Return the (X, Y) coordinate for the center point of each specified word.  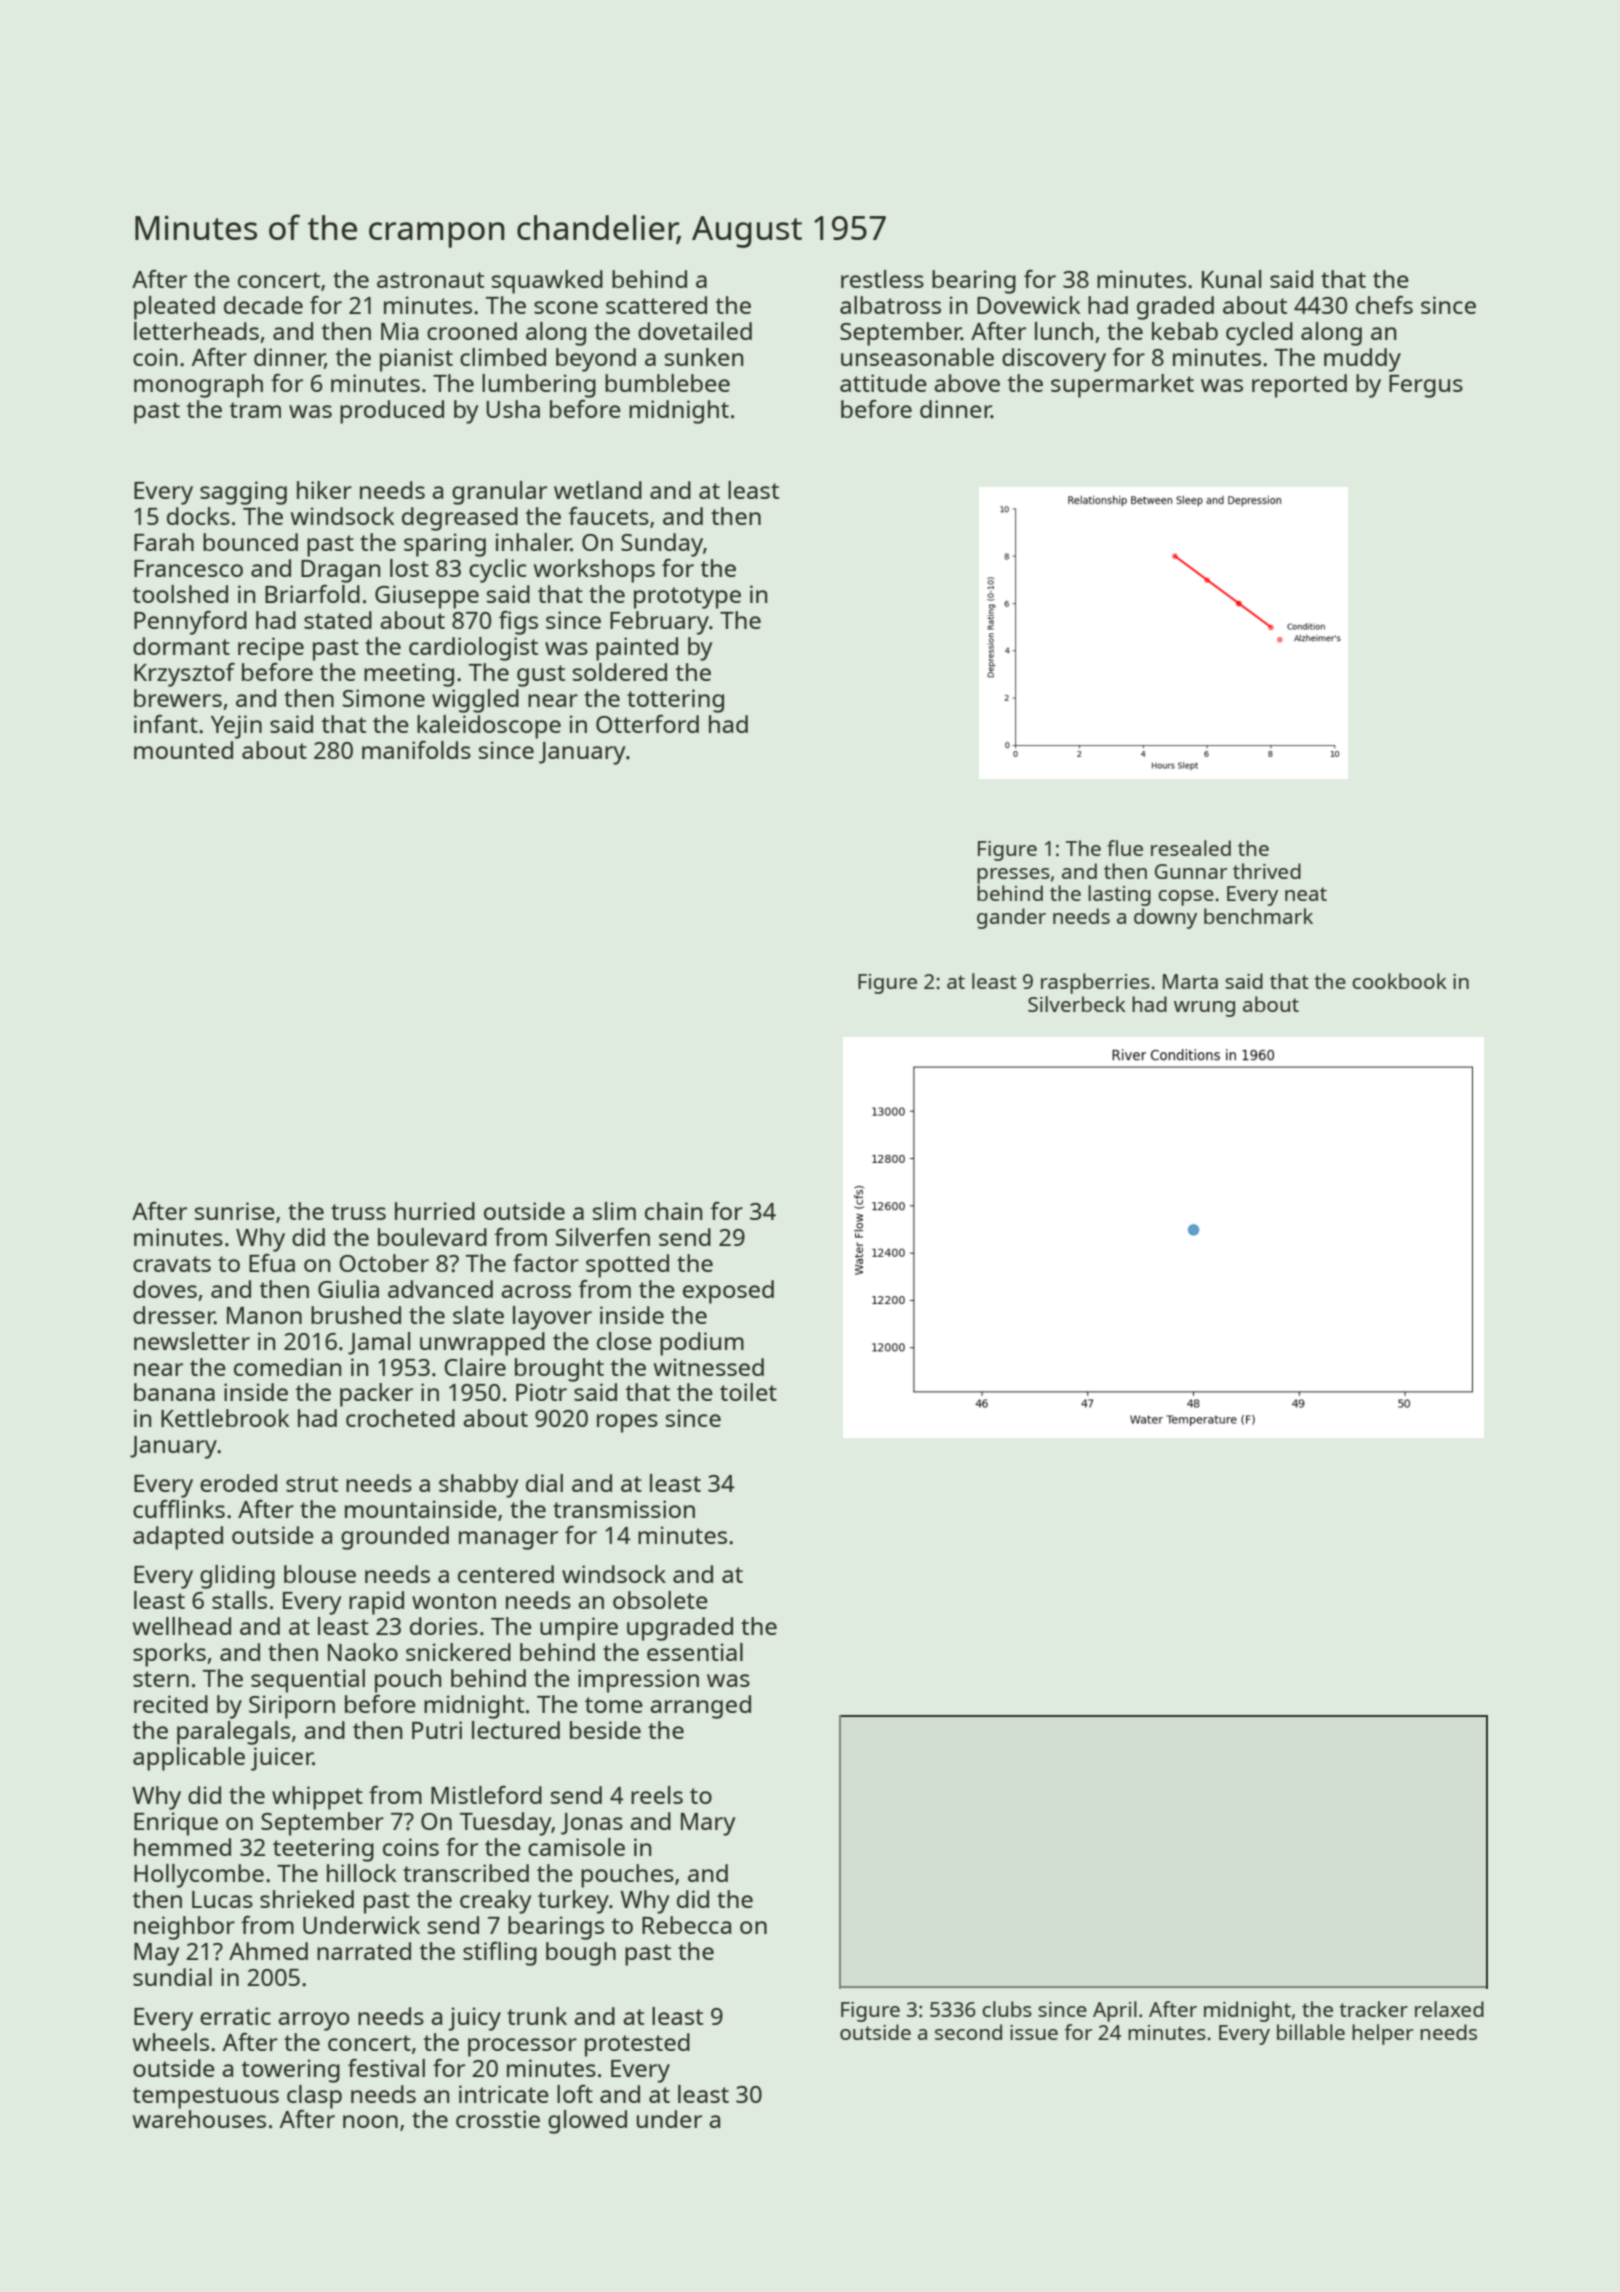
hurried (435, 1211)
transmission (624, 1509)
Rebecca (686, 1925)
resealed (1191, 848)
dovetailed (695, 331)
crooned (472, 331)
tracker (1373, 2009)
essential (695, 1652)
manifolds (416, 750)
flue (1125, 848)
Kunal (1231, 279)
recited (171, 1704)
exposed (728, 1292)
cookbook (1399, 981)
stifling (500, 1954)
